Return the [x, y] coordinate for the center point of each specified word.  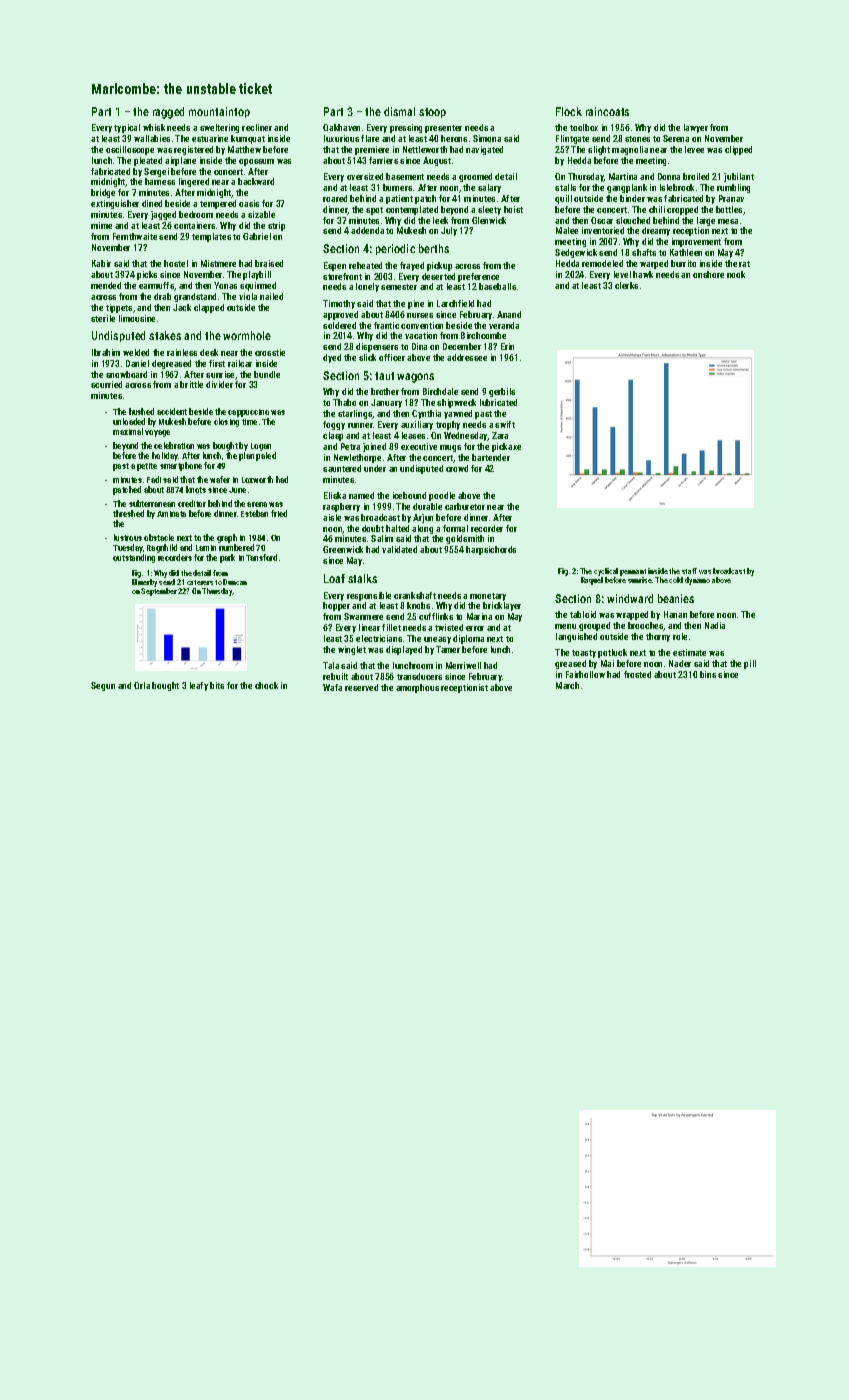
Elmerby [144, 583]
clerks [626, 285]
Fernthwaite [135, 236]
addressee [467, 357]
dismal [399, 111]
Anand [509, 314]
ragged [168, 113]
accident [172, 411]
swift [505, 424]
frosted [637, 674]
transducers [419, 676]
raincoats [607, 111]
